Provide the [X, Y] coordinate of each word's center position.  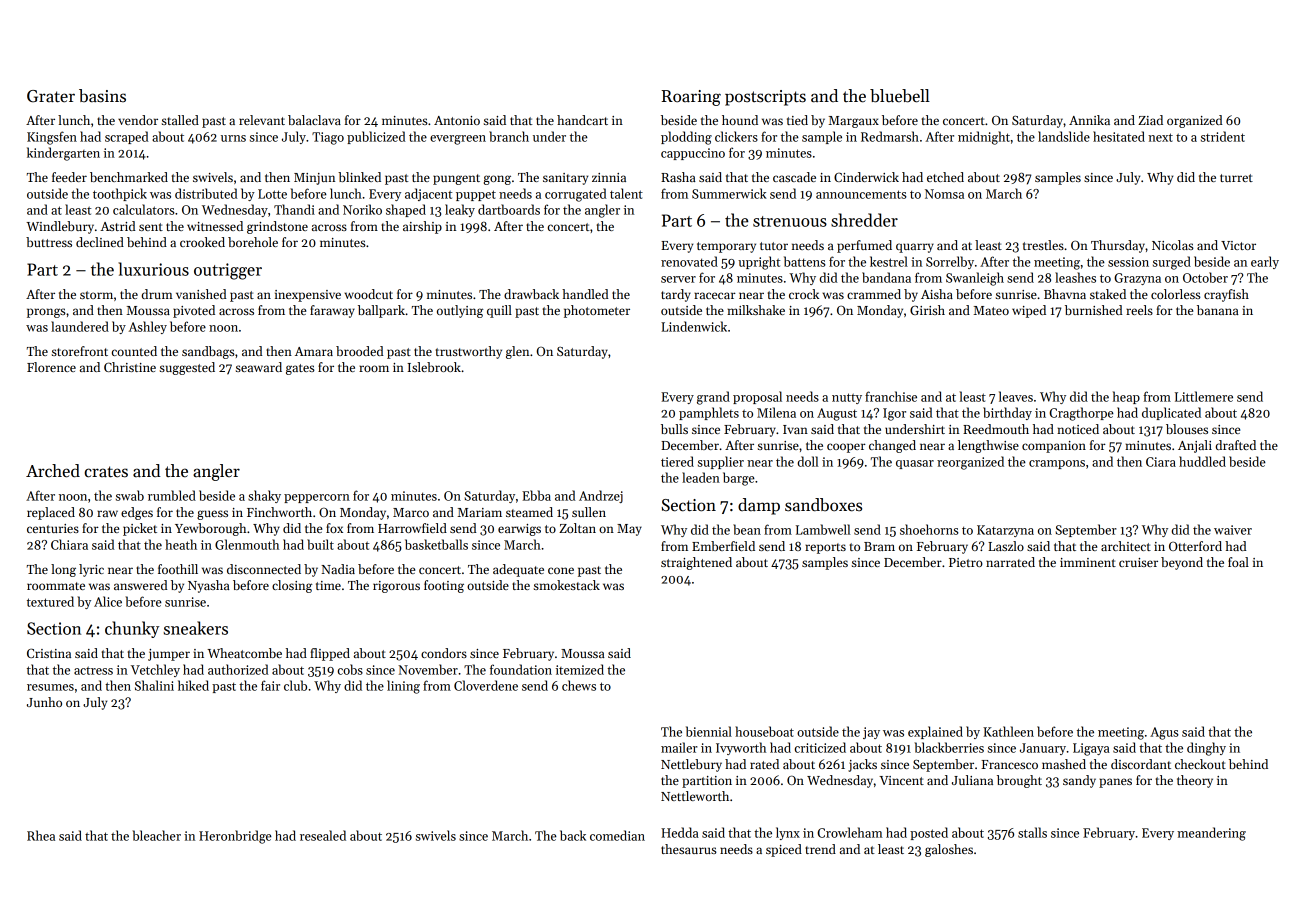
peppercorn [317, 498]
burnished [1094, 310]
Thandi [294, 209]
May [629, 530]
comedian [617, 835]
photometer [597, 311]
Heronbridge [235, 837]
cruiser [1138, 562]
